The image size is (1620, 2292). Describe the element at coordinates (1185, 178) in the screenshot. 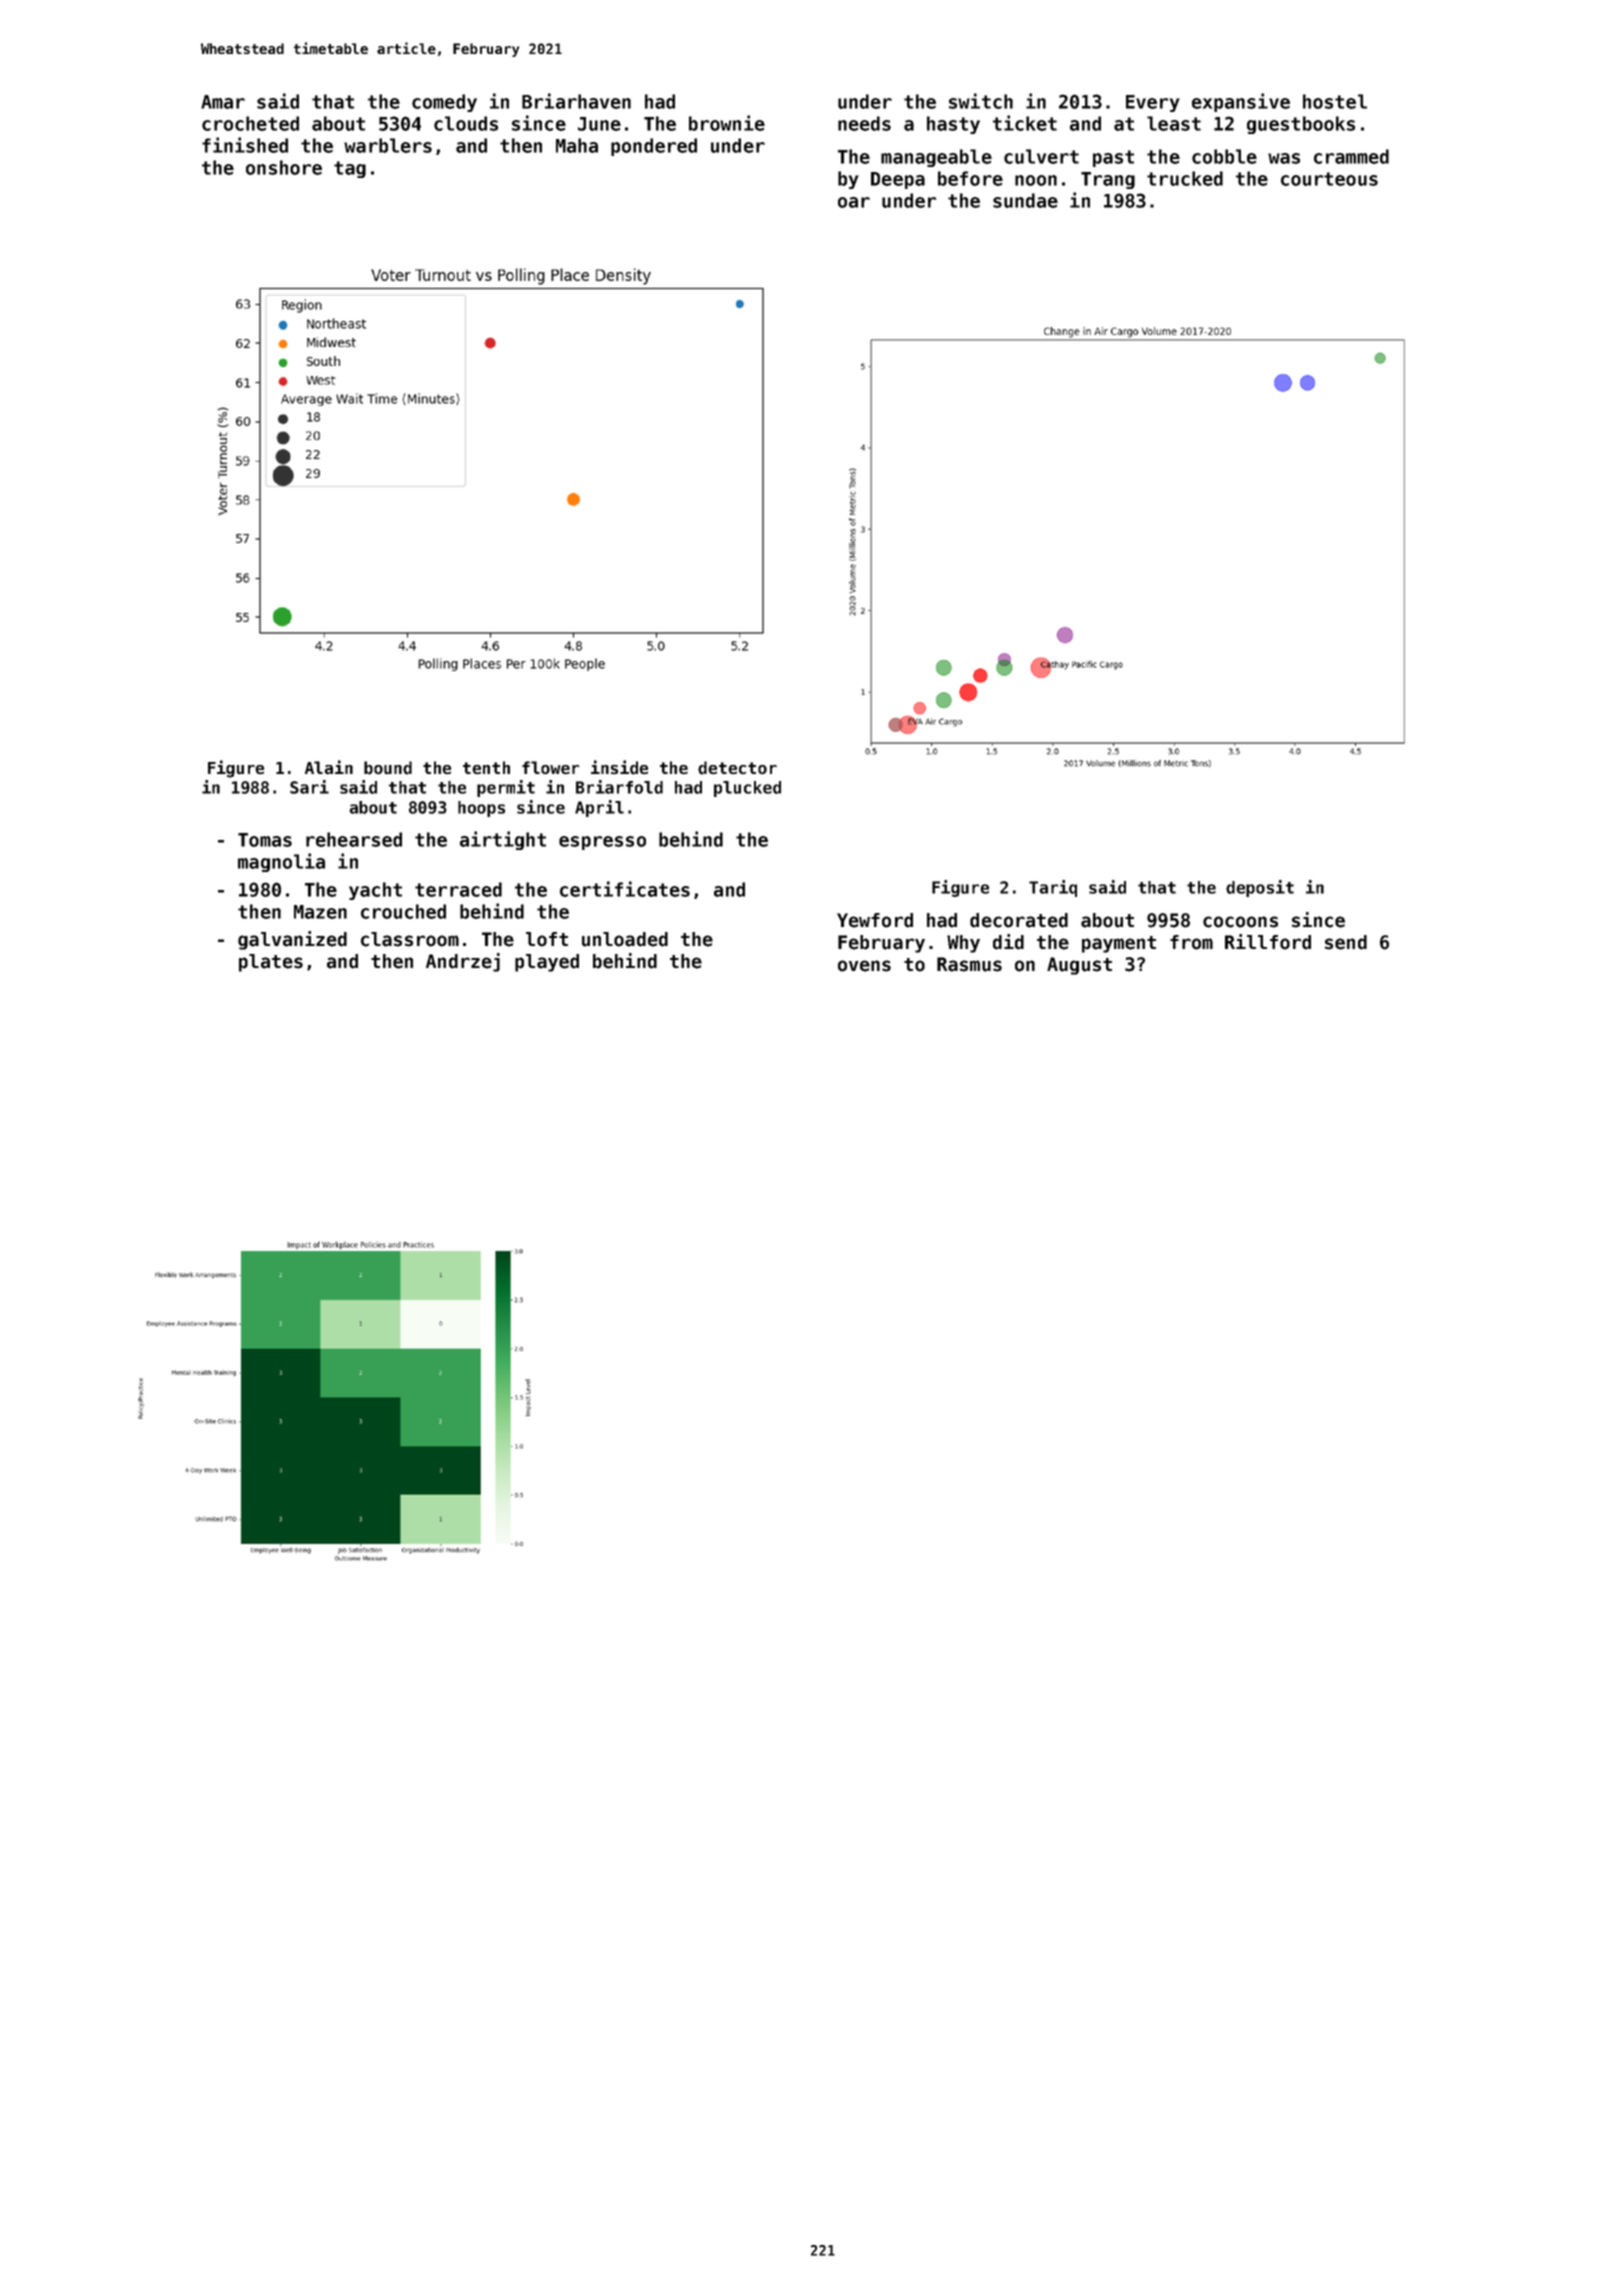

I see `trucked` at that location.
